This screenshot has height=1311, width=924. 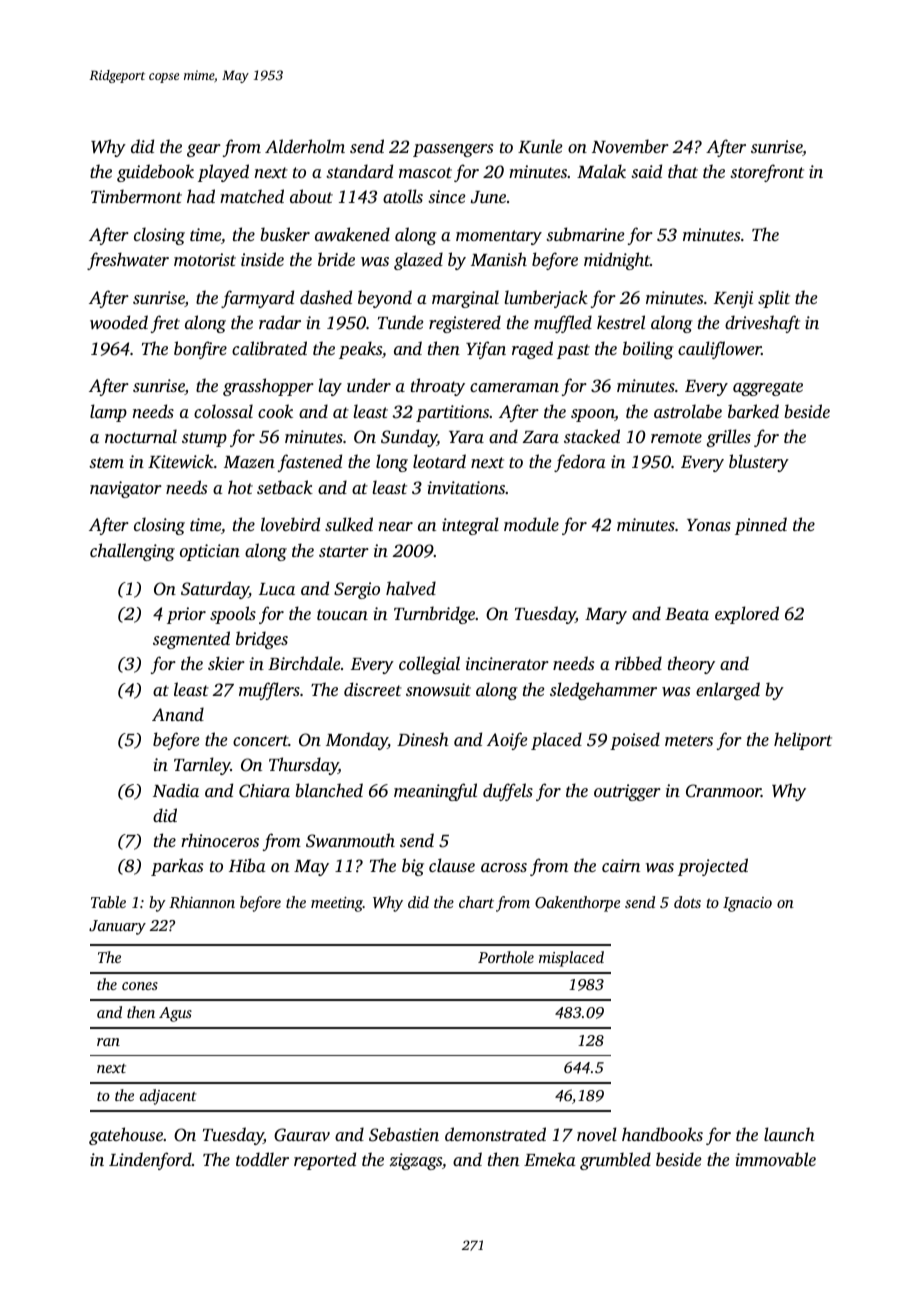 What do you see at coordinates (683, 171) in the screenshot?
I see `that` at bounding box center [683, 171].
